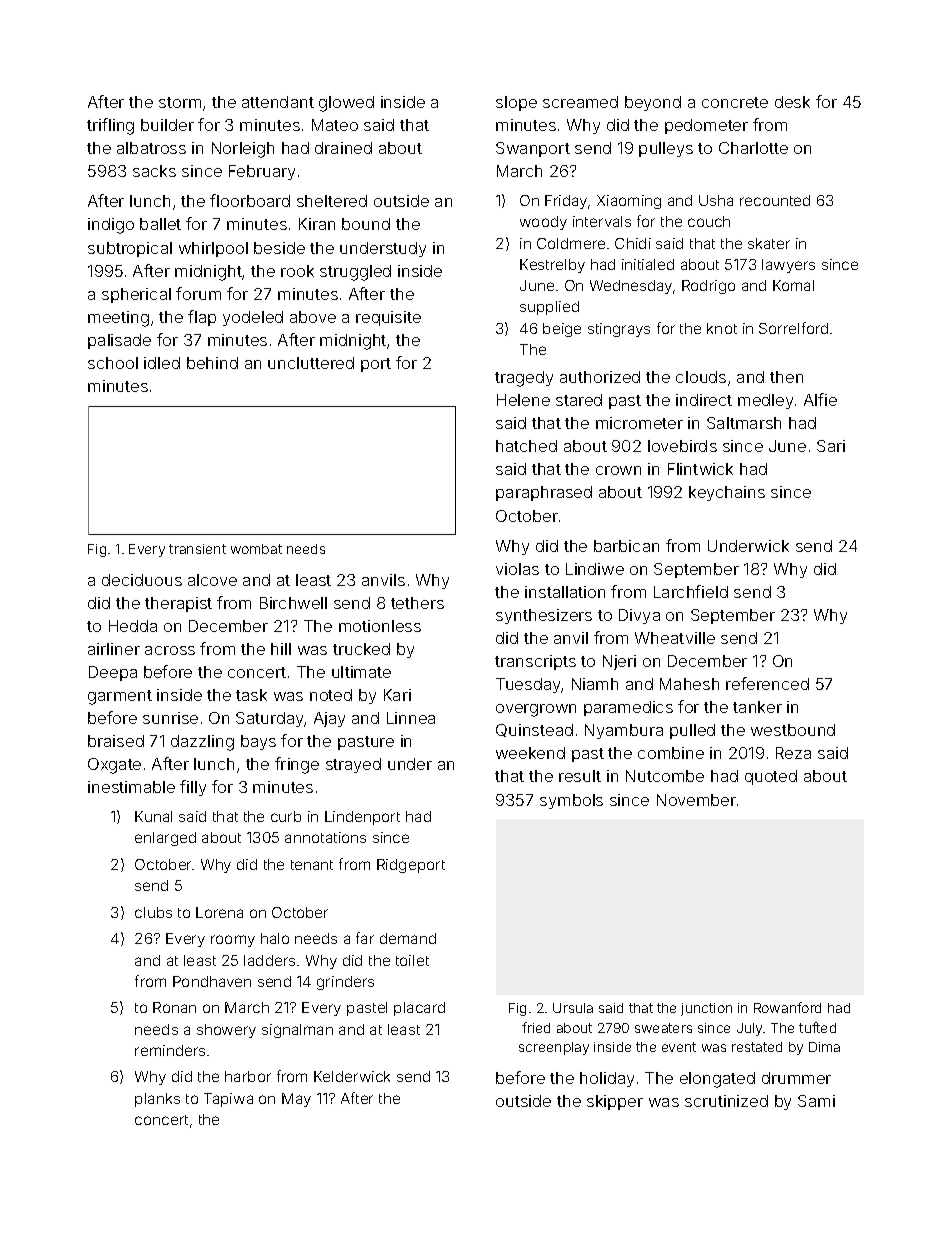 The width and height of the image is (952, 1233). What do you see at coordinates (767, 683) in the image?
I see `referenced` at bounding box center [767, 683].
